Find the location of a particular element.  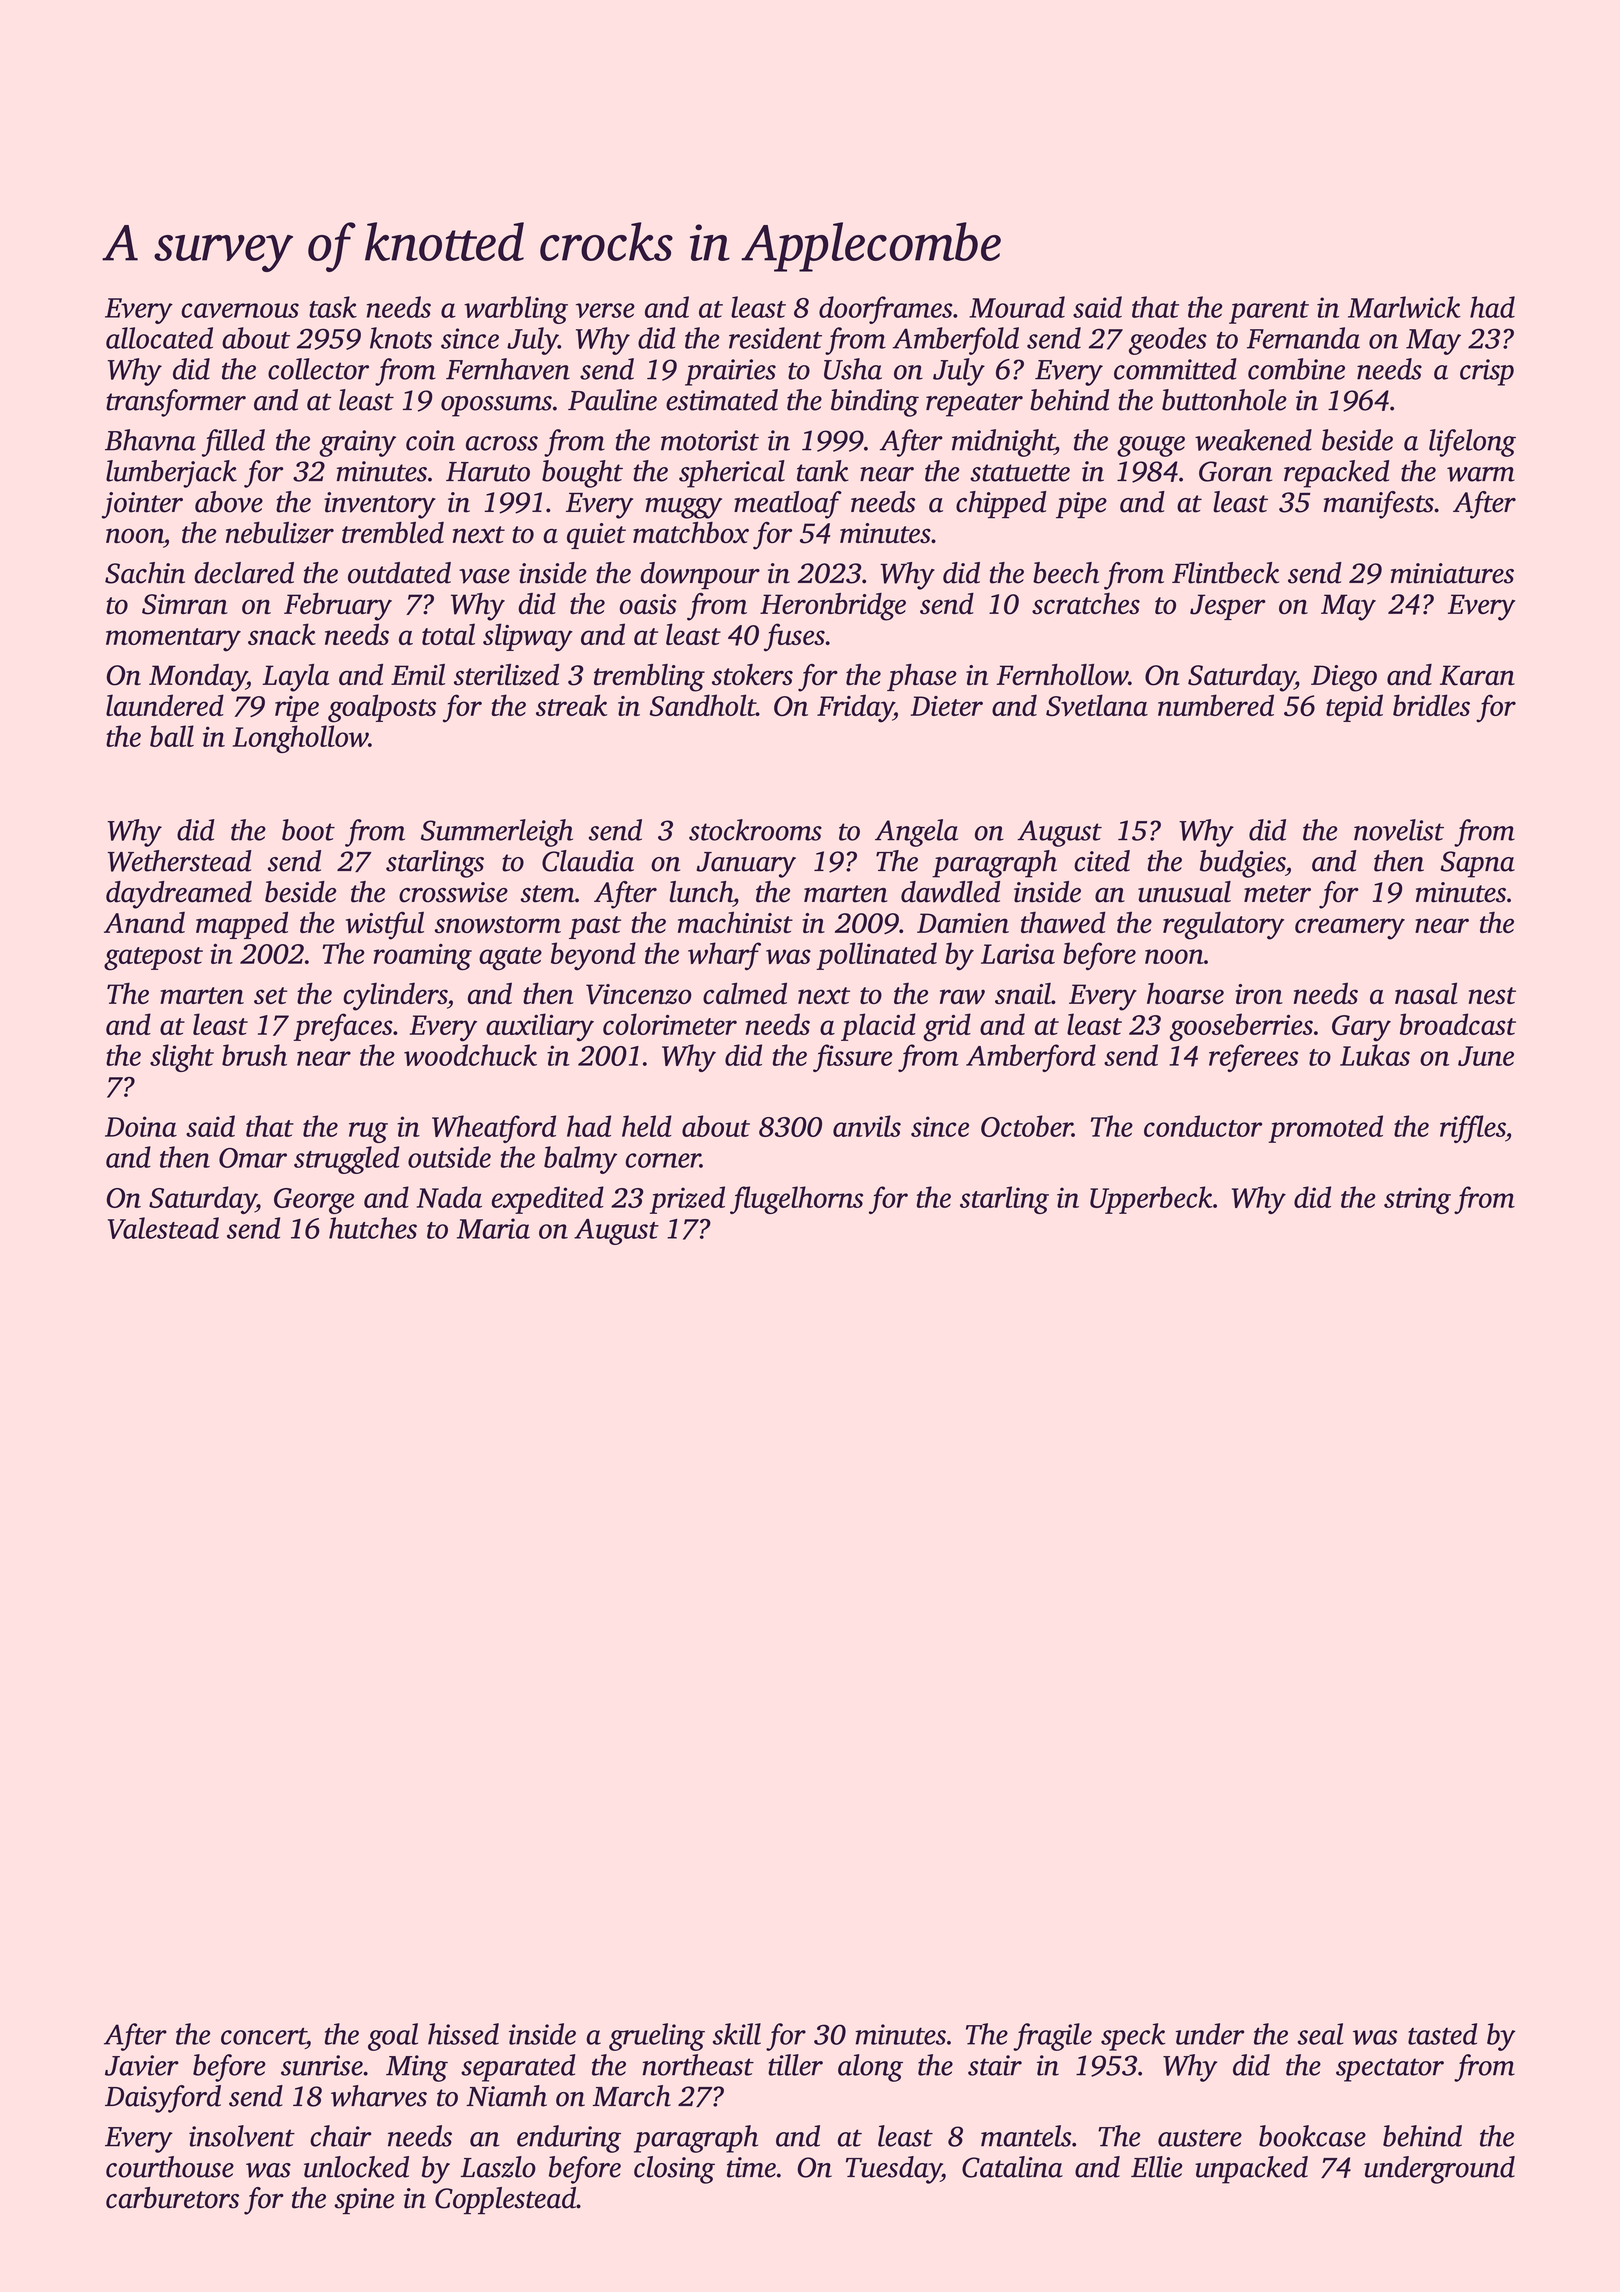

speck is located at coordinates (1133, 2037).
